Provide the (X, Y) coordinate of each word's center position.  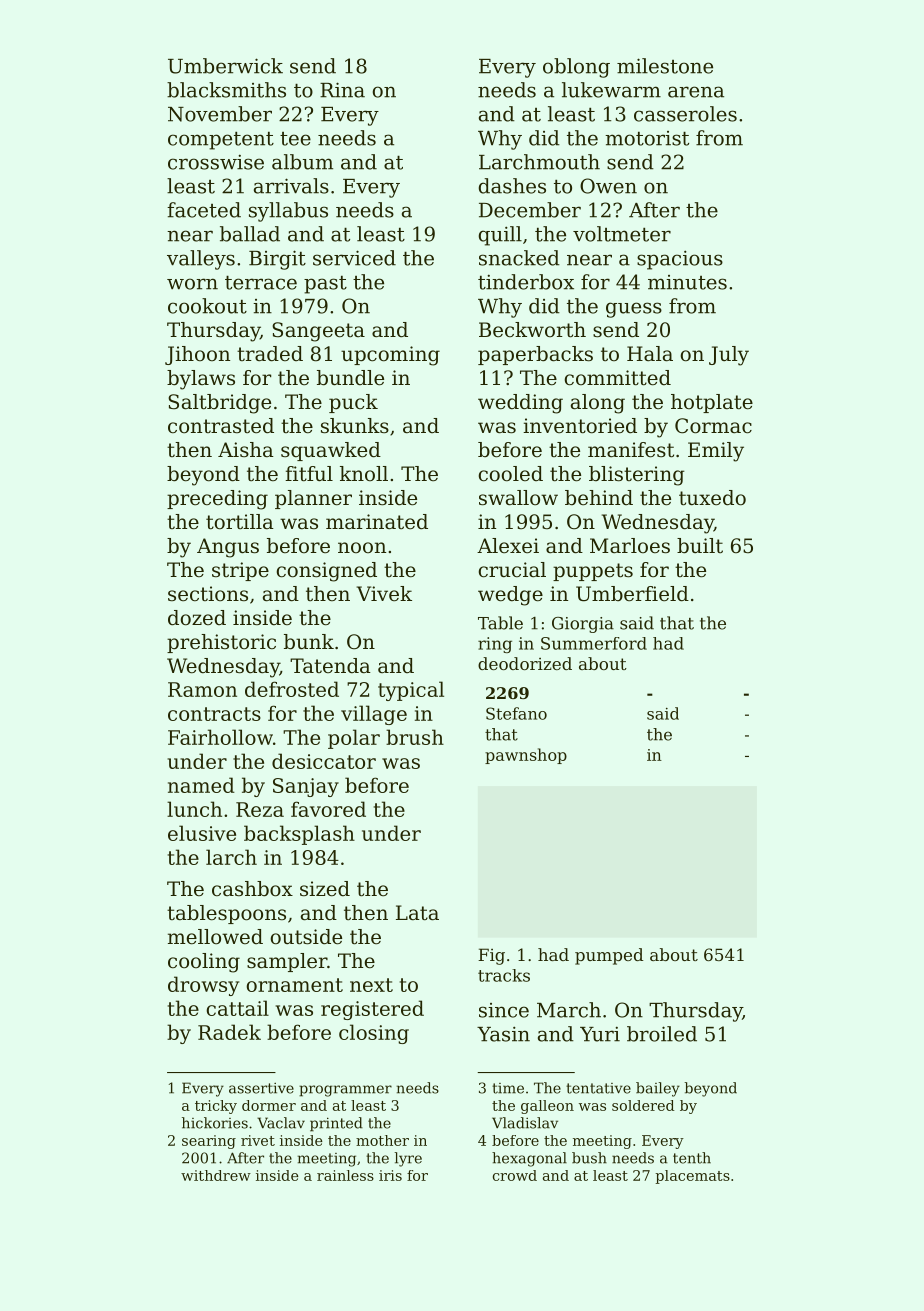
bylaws (201, 380)
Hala (650, 354)
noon (362, 547)
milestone (665, 66)
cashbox (252, 889)
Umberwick (225, 66)
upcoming (390, 356)
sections (208, 594)
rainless (345, 1175)
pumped (609, 956)
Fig (491, 956)
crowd (515, 1175)
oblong (576, 68)
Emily (716, 452)
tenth (692, 1158)
